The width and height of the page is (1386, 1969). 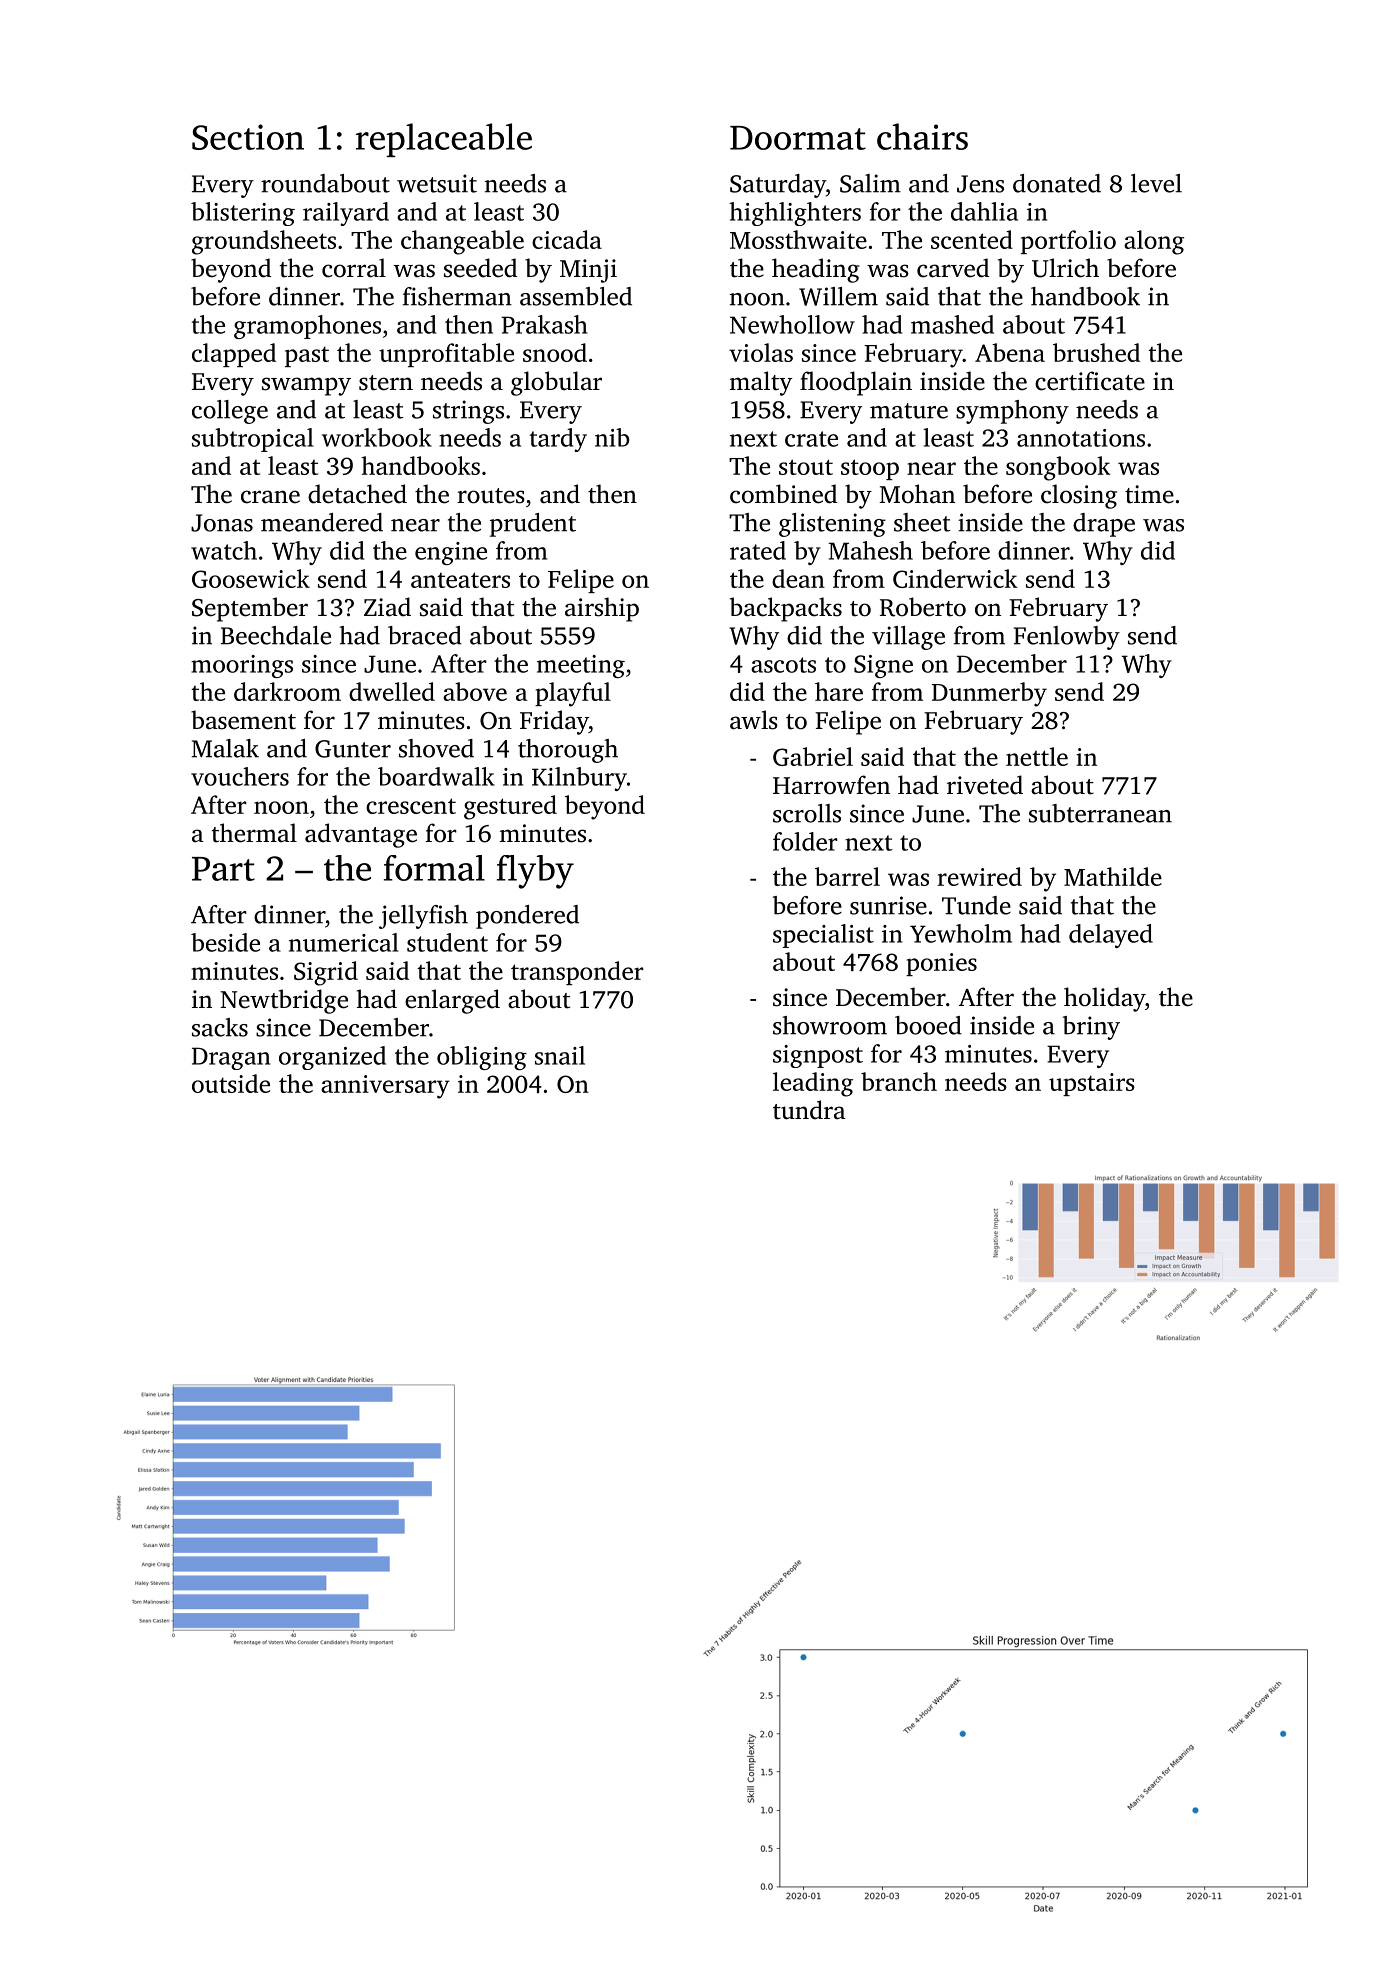 I want to click on anniversary, so click(x=385, y=1087).
